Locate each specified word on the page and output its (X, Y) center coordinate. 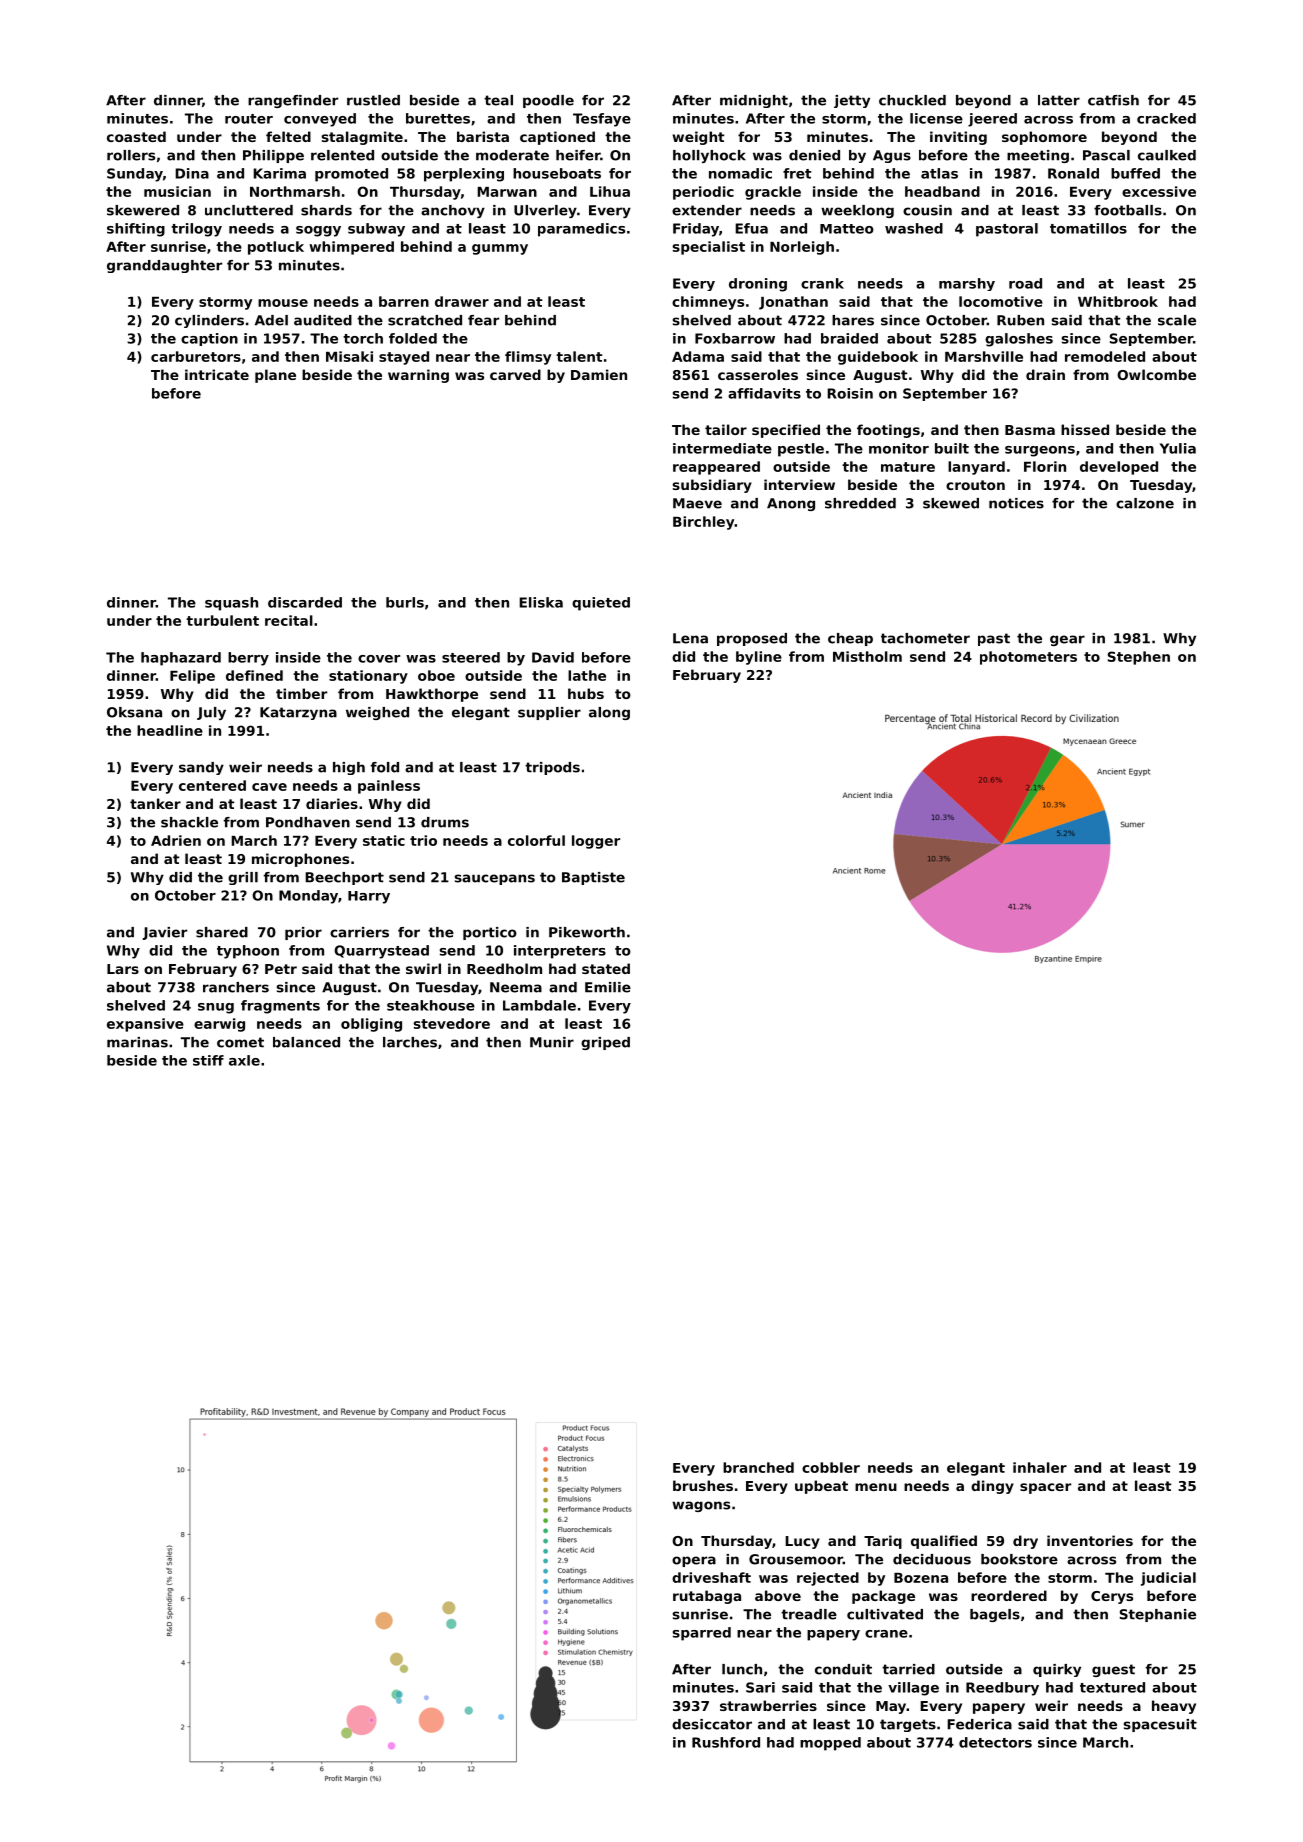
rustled (373, 100)
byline (759, 658)
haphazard (181, 659)
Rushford (726, 1742)
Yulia (1178, 448)
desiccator (712, 1724)
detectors (995, 1742)
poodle (548, 101)
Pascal (1106, 155)
